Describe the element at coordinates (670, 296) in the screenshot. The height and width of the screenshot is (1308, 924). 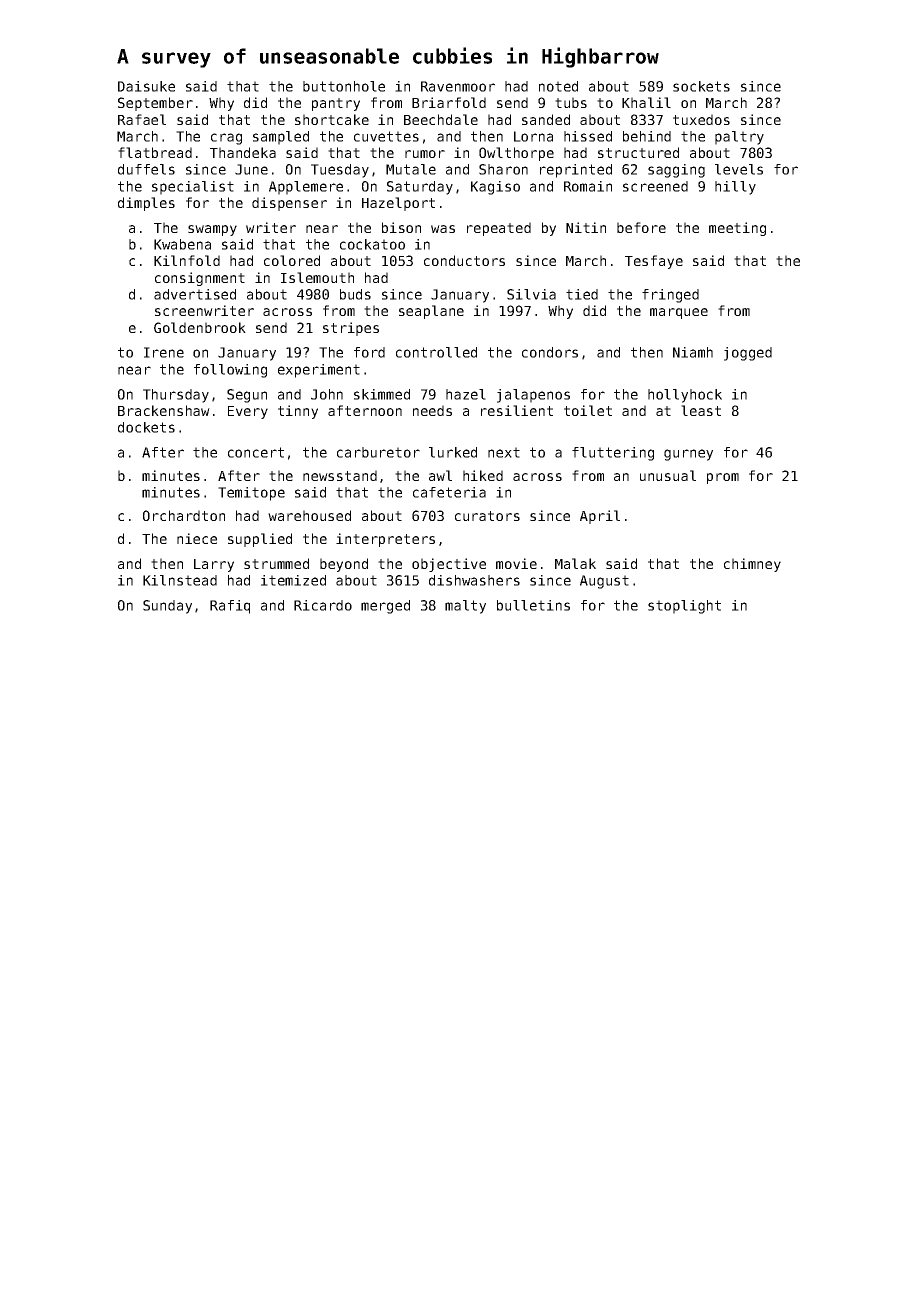
I see `fringed` at that location.
